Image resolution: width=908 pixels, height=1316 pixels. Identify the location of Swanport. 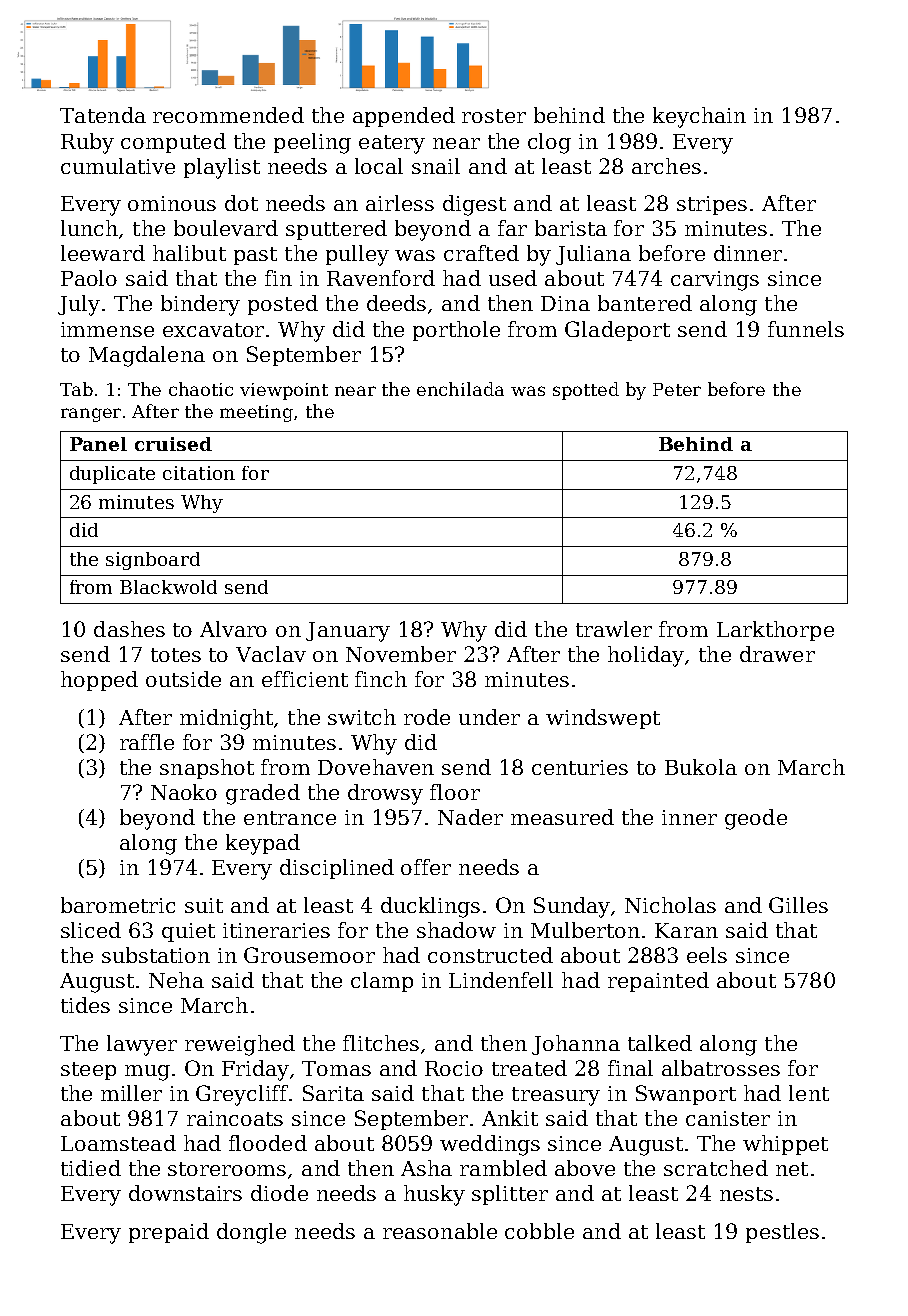
(686, 1095).
